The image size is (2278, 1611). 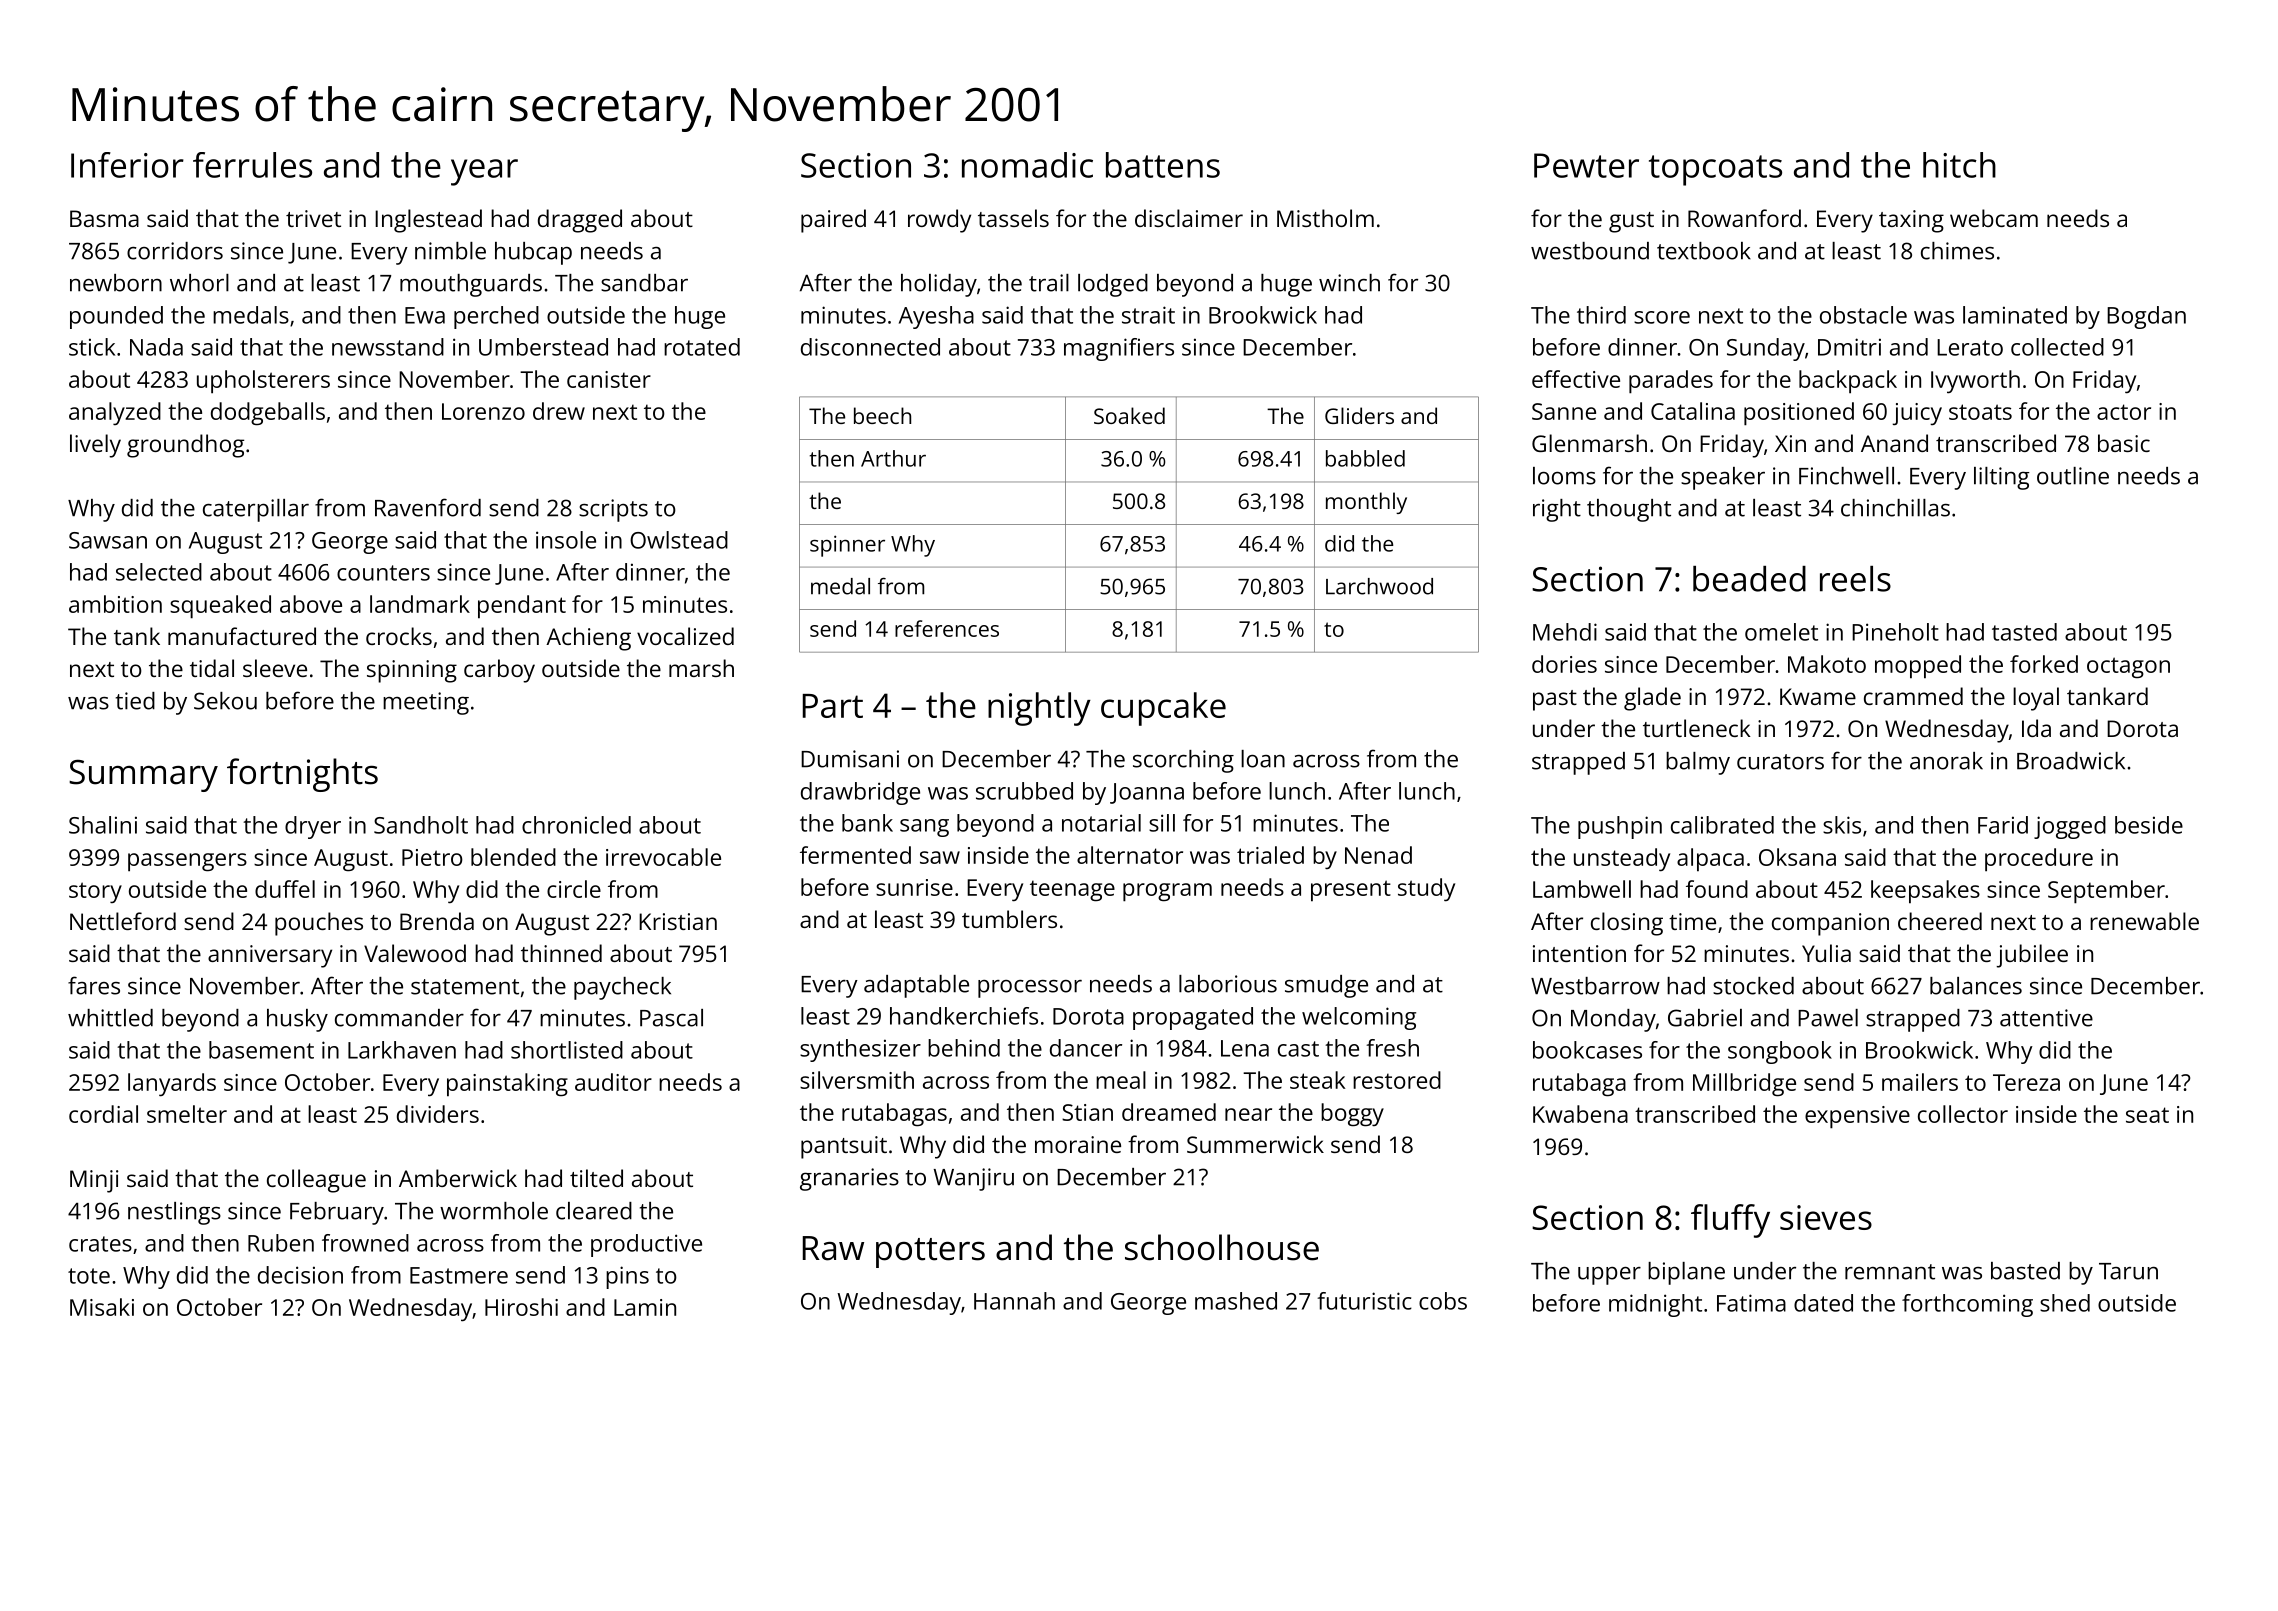 I want to click on monthly, so click(x=1366, y=503).
